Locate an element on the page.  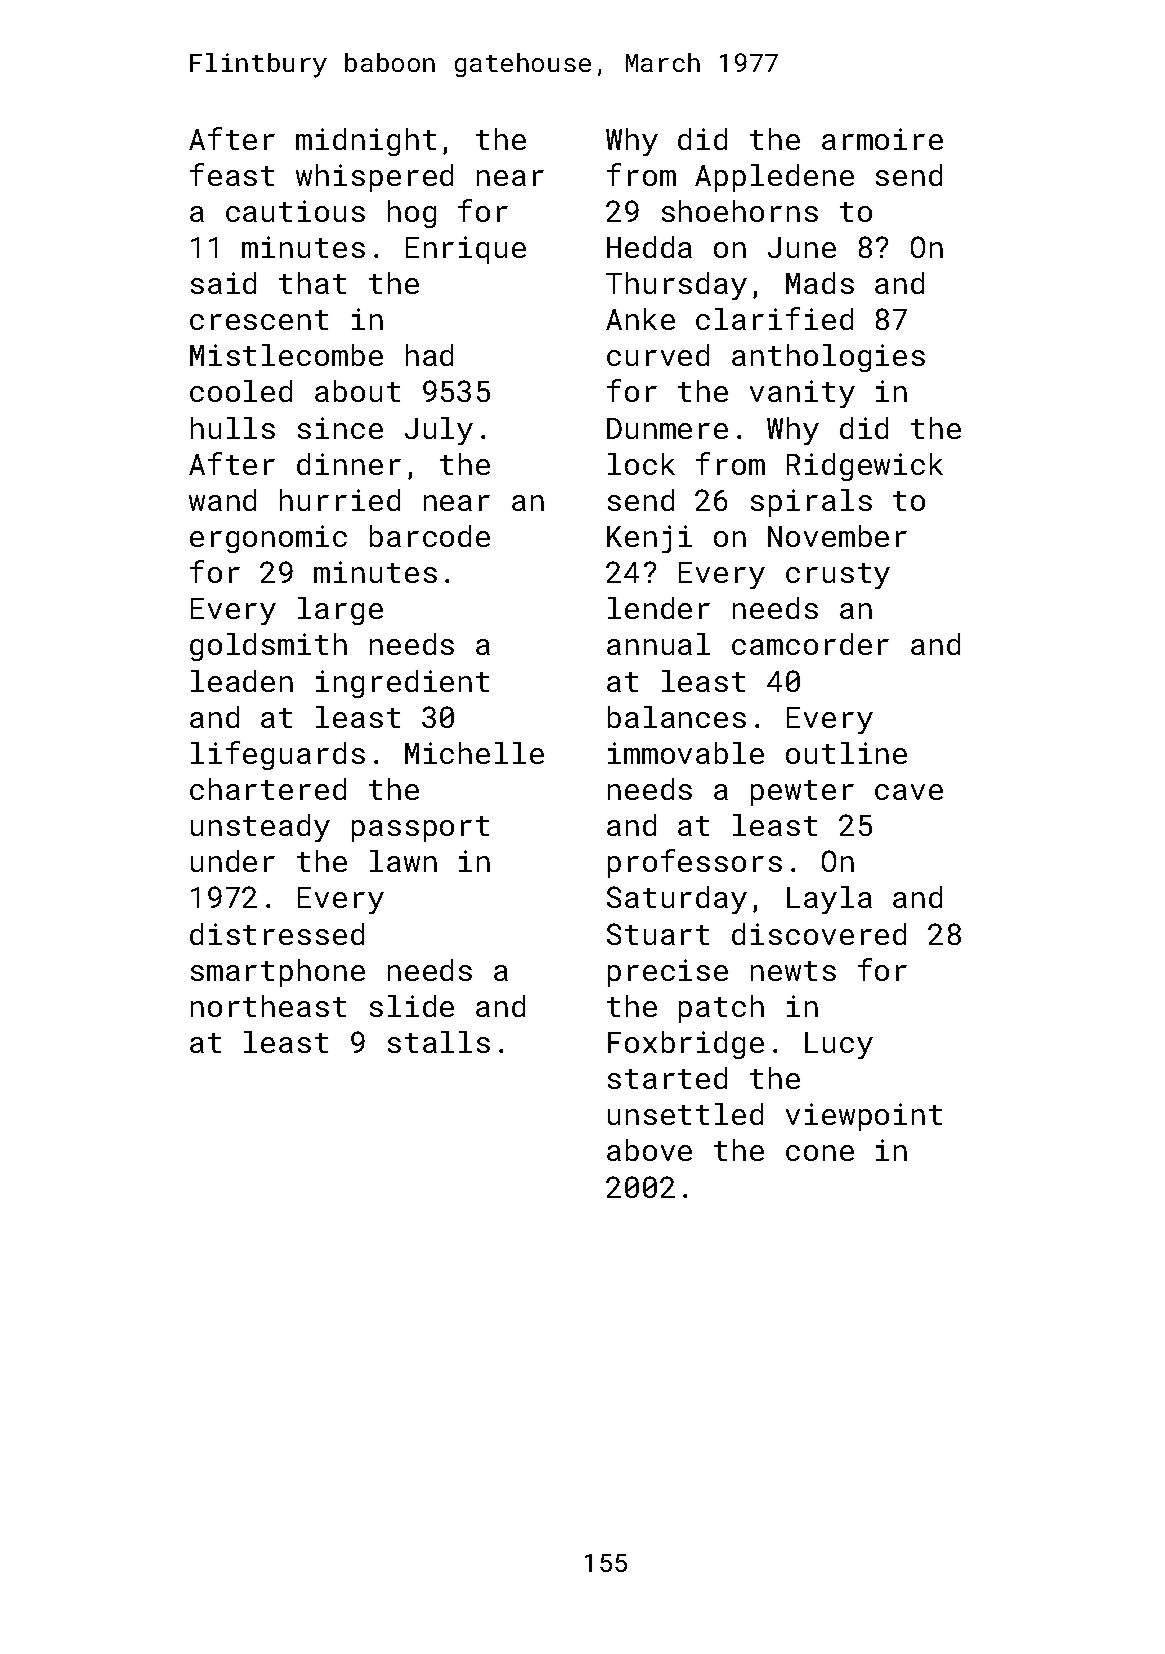
balances is located at coordinates (677, 717).
